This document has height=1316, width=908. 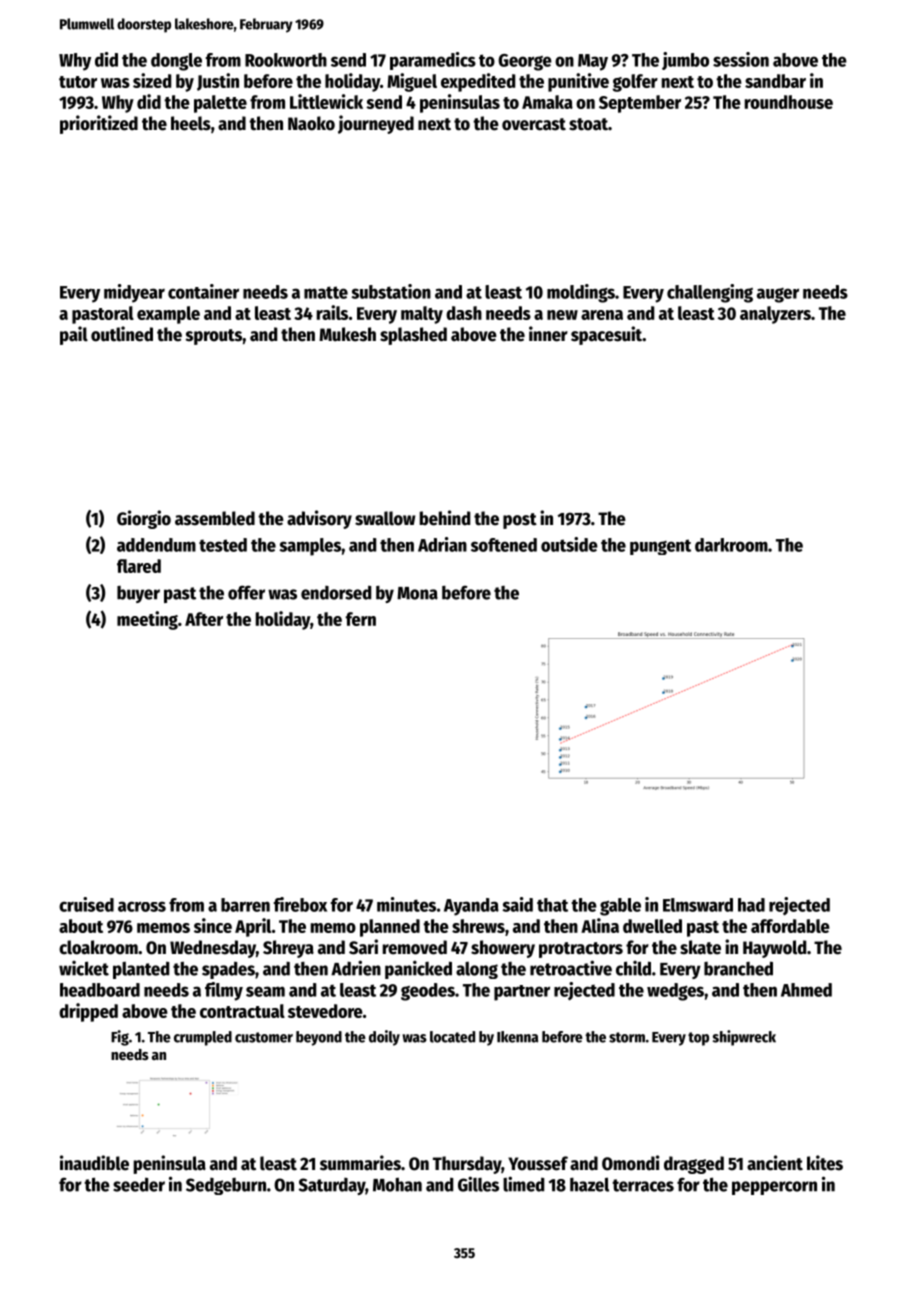 I want to click on container, so click(x=203, y=291).
